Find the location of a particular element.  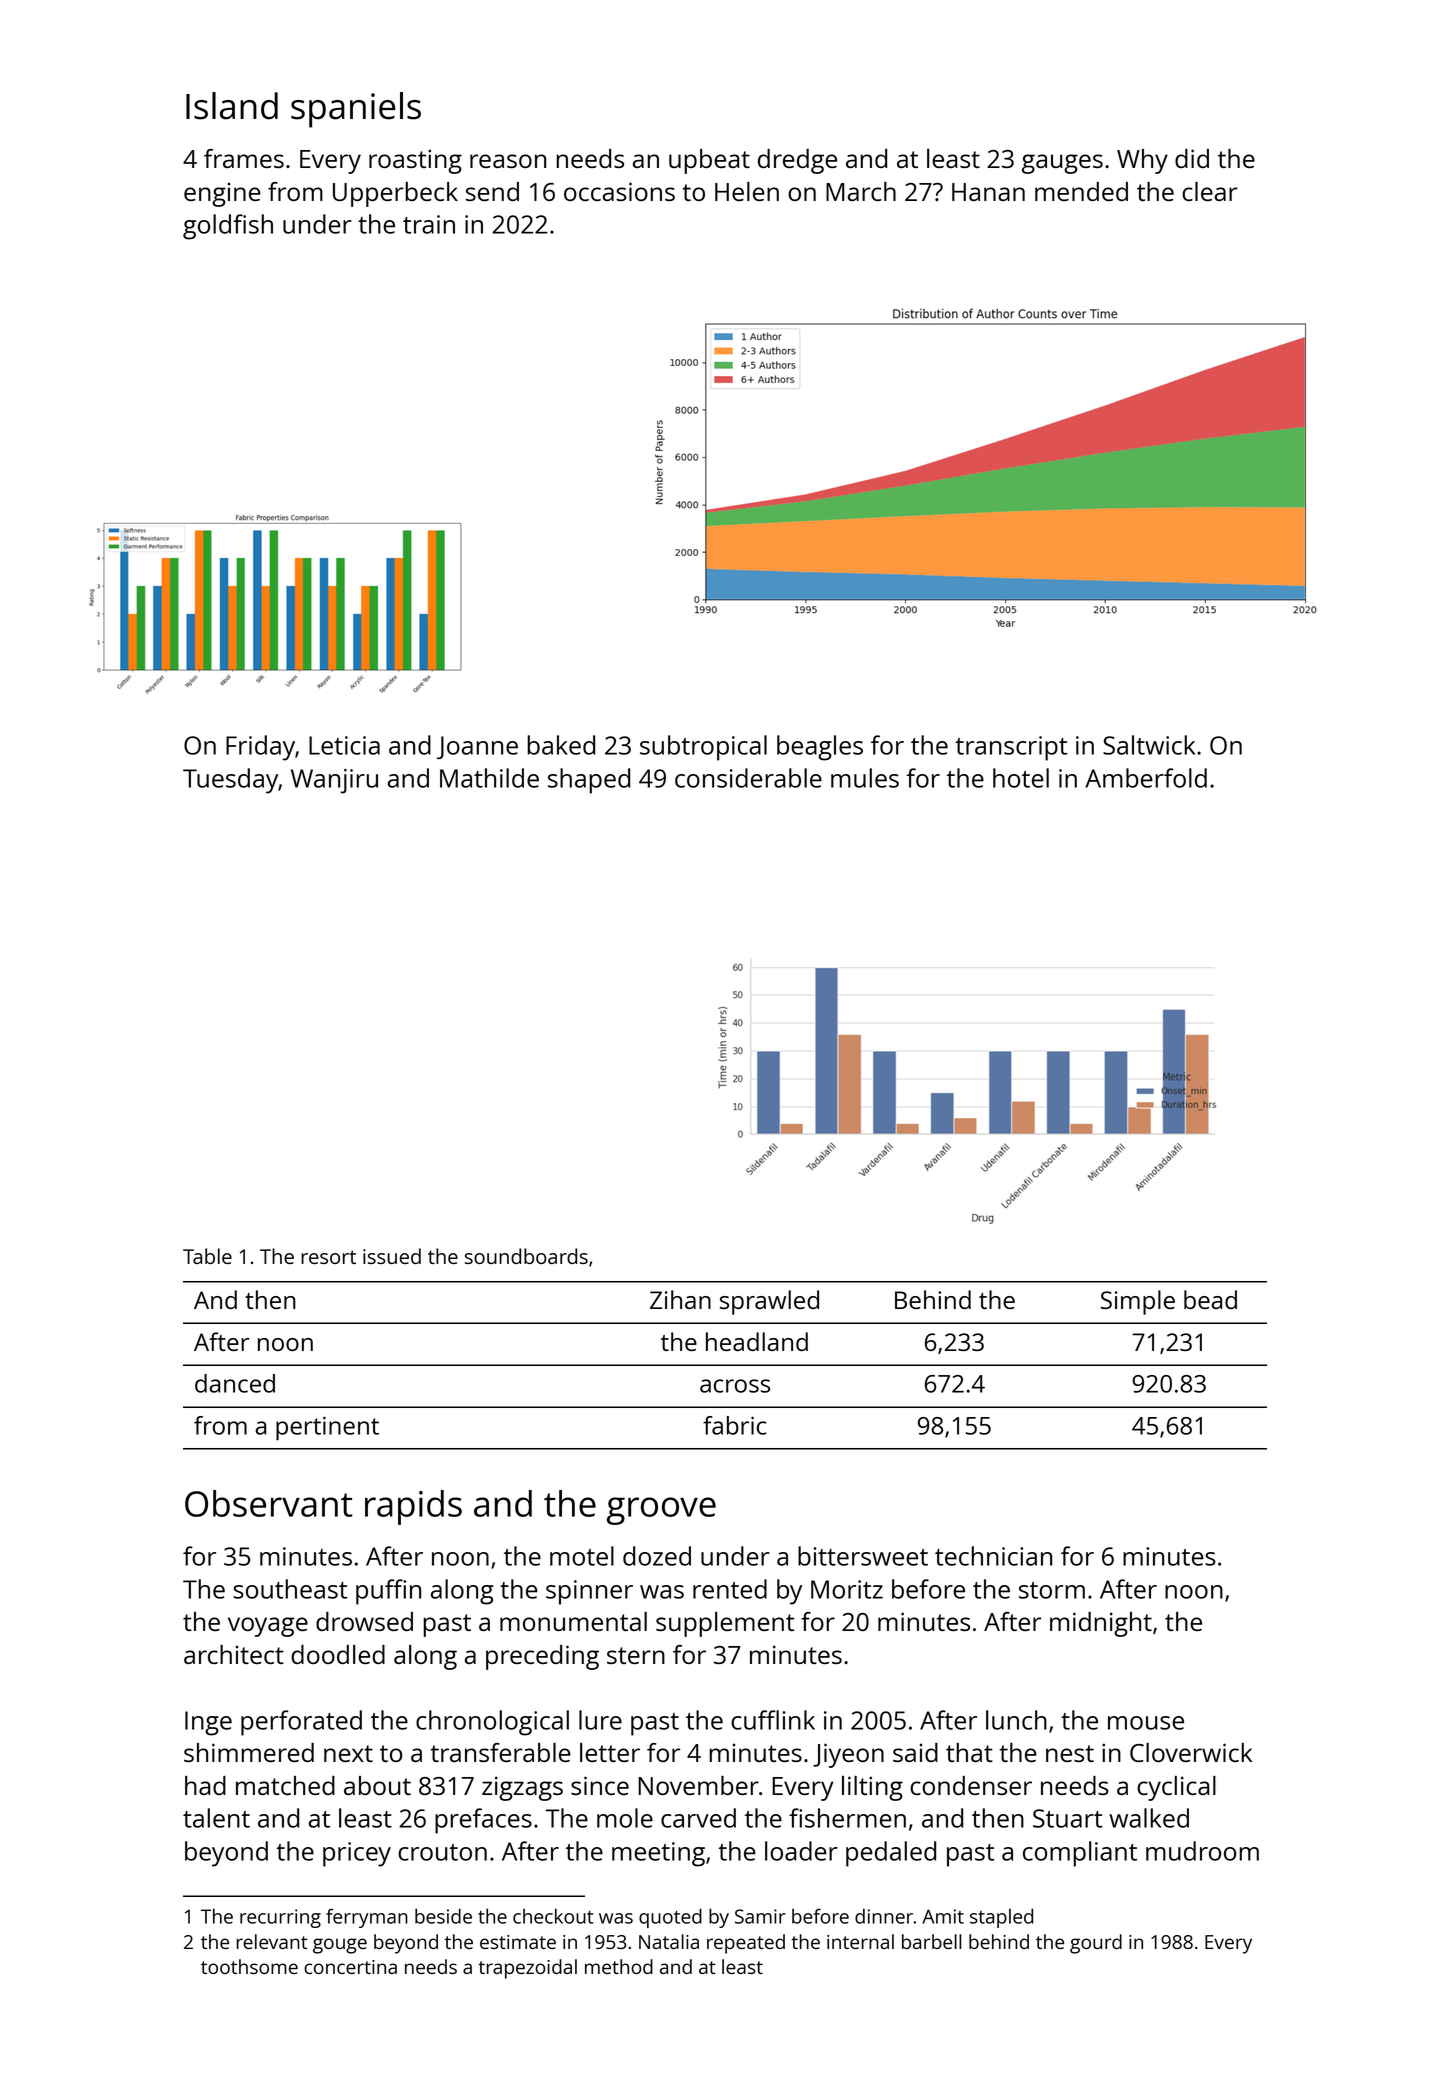

Saltwick is located at coordinates (1149, 745).
